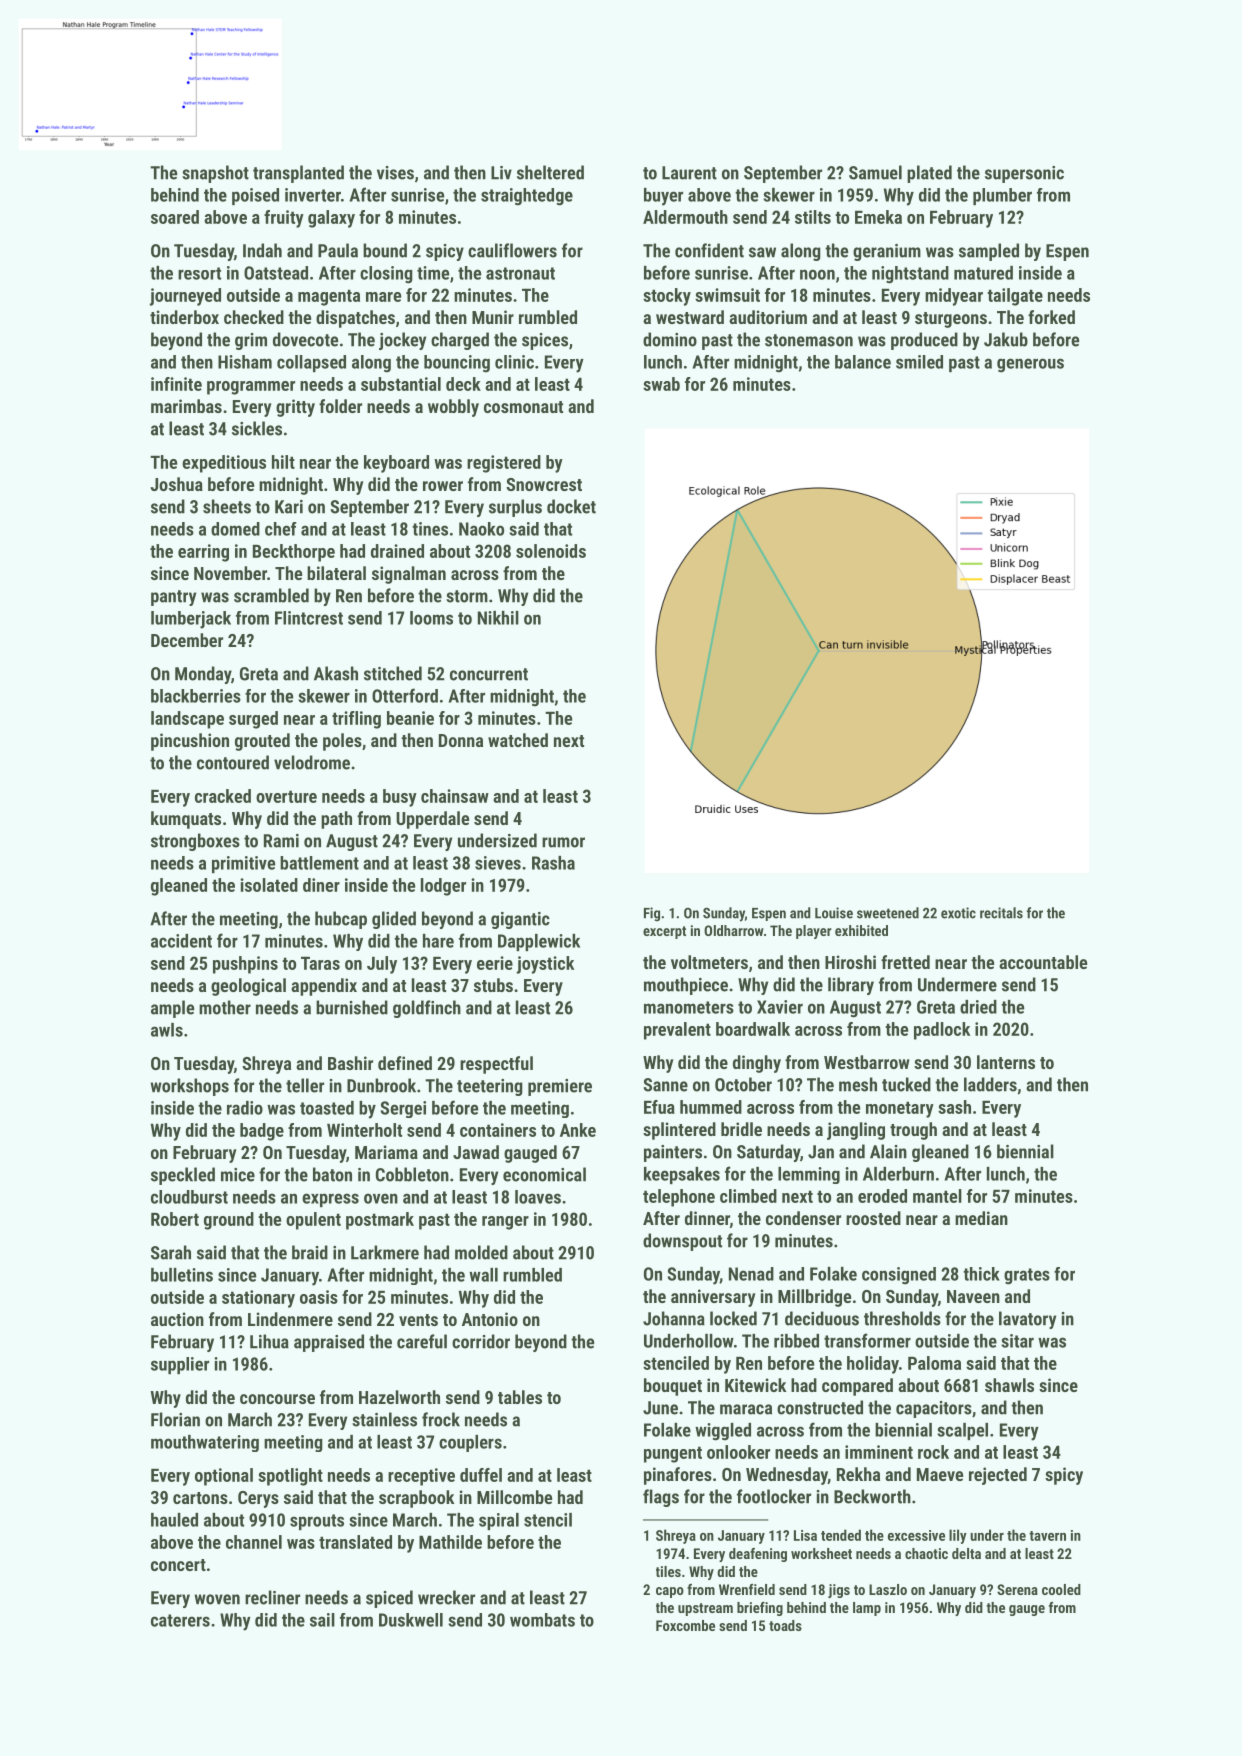 The height and width of the page is (1756, 1242). Describe the element at coordinates (1030, 365) in the page. I see `generous` at that location.
